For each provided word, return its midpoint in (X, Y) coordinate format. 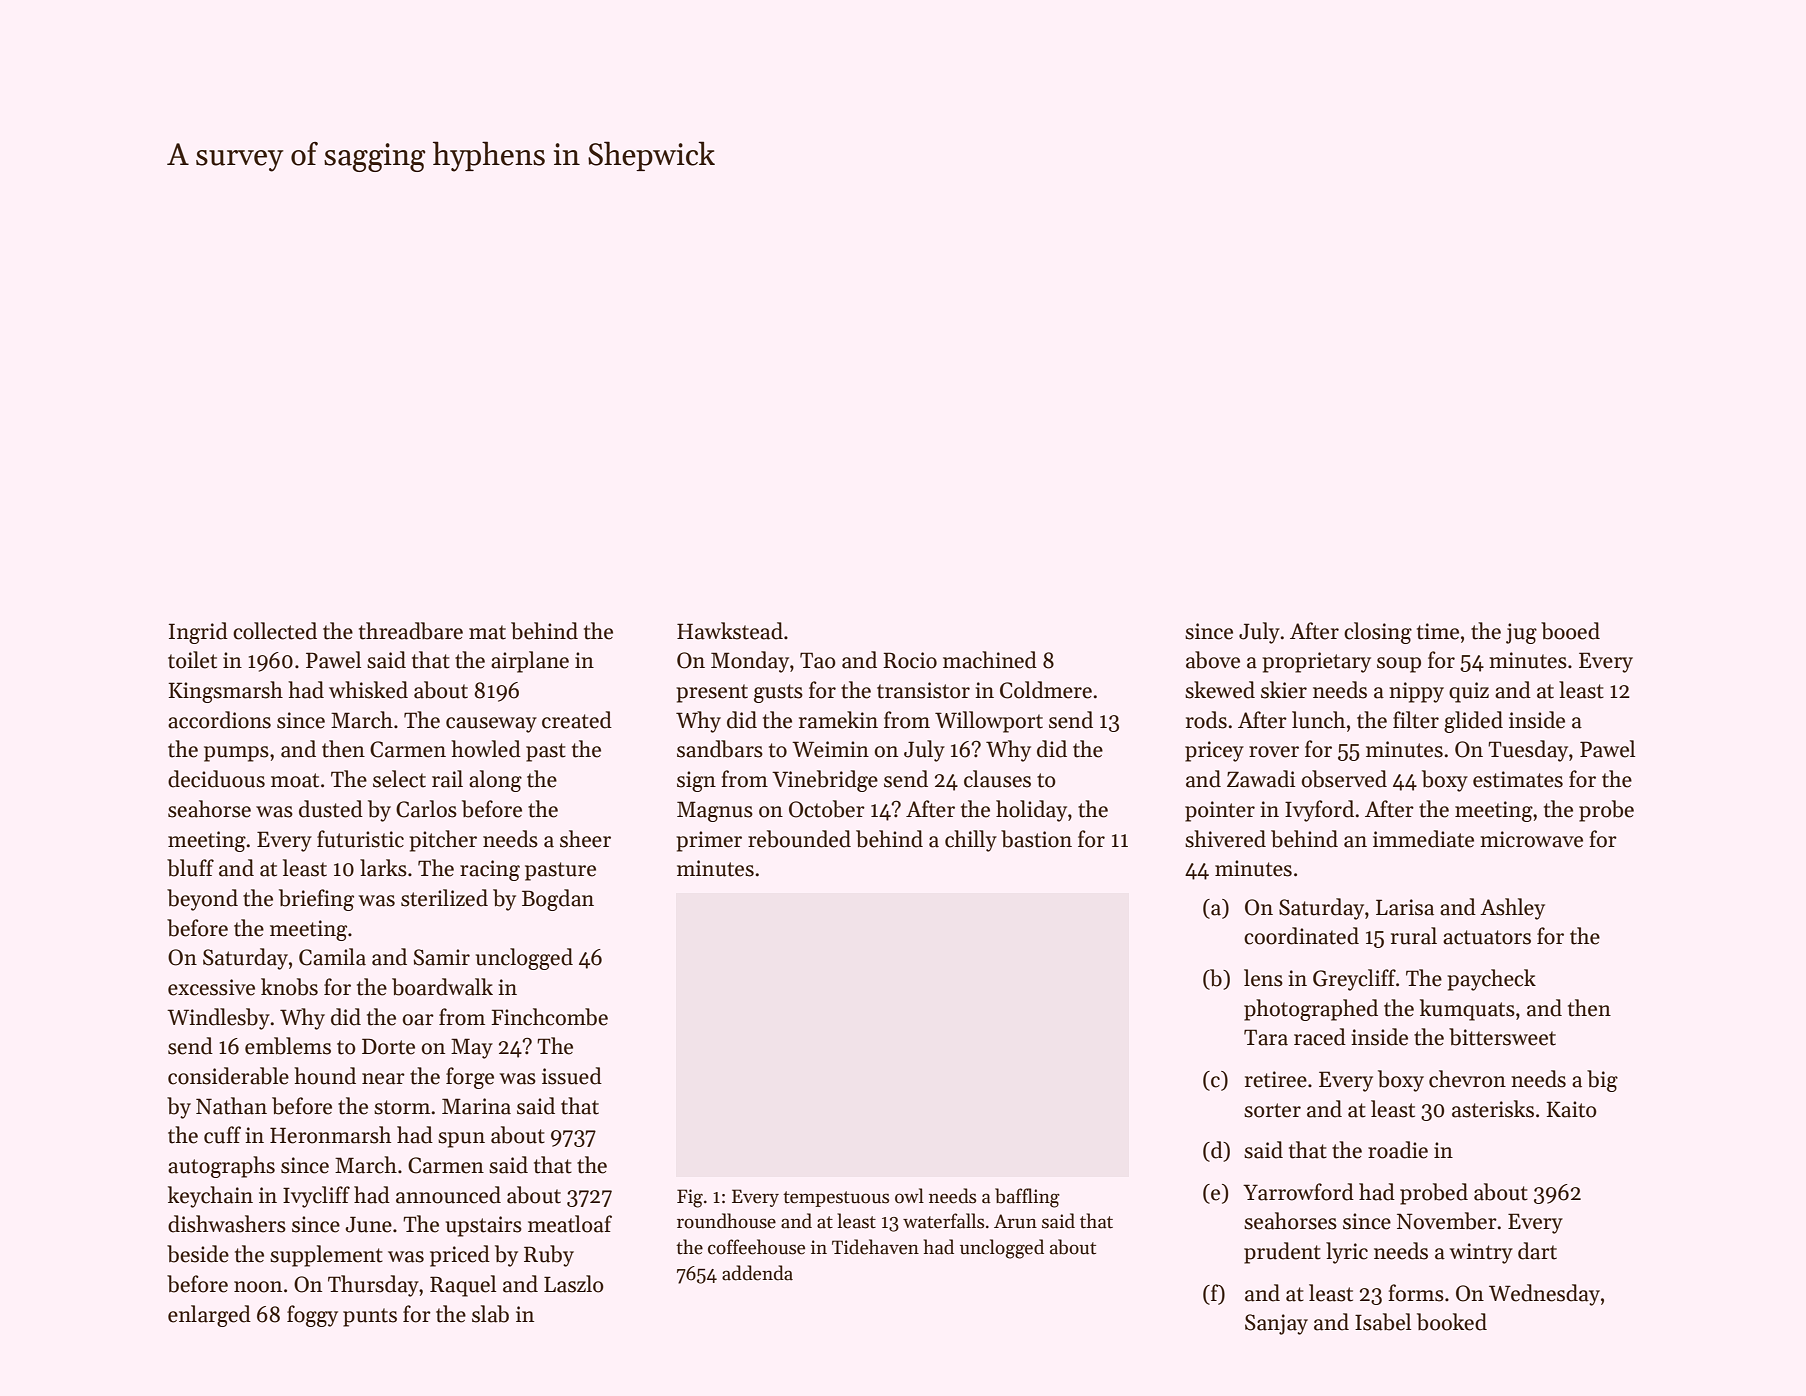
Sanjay (1276, 1324)
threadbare (411, 631)
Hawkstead (730, 631)
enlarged (209, 1316)
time (1438, 631)
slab (490, 1314)
